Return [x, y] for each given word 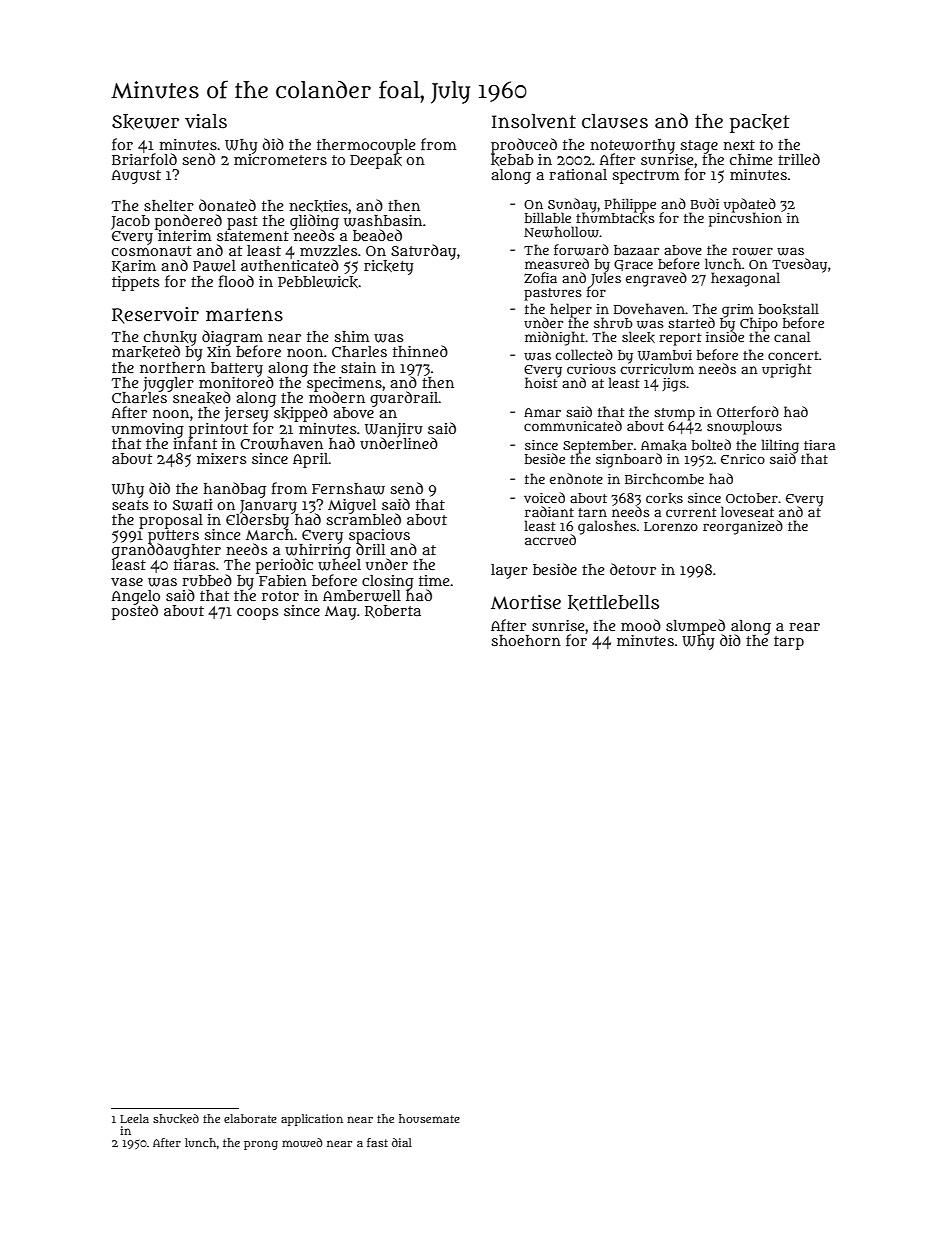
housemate [429, 1118]
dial [402, 1142]
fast [377, 1142]
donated [227, 205]
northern [173, 367]
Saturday [423, 252]
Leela [134, 1118]
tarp [789, 643]
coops [257, 614]
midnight [555, 338]
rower [752, 252]
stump [674, 414]
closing [388, 582]
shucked [176, 1119]
